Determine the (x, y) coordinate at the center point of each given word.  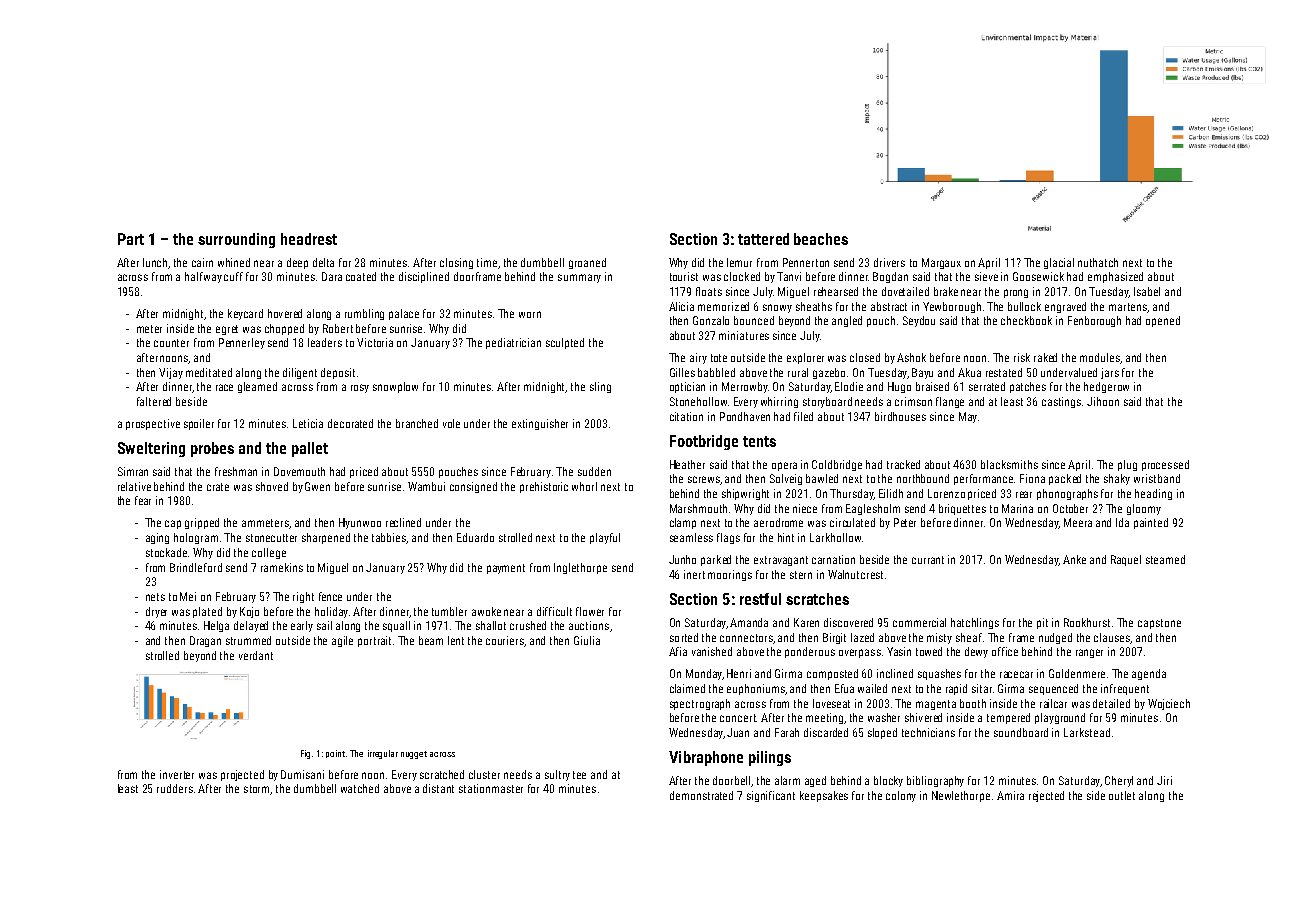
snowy (777, 308)
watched (360, 788)
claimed (687, 688)
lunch (155, 262)
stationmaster (491, 788)
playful (605, 538)
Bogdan (890, 277)
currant (928, 560)
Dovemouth (299, 471)
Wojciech (1169, 704)
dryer (156, 612)
